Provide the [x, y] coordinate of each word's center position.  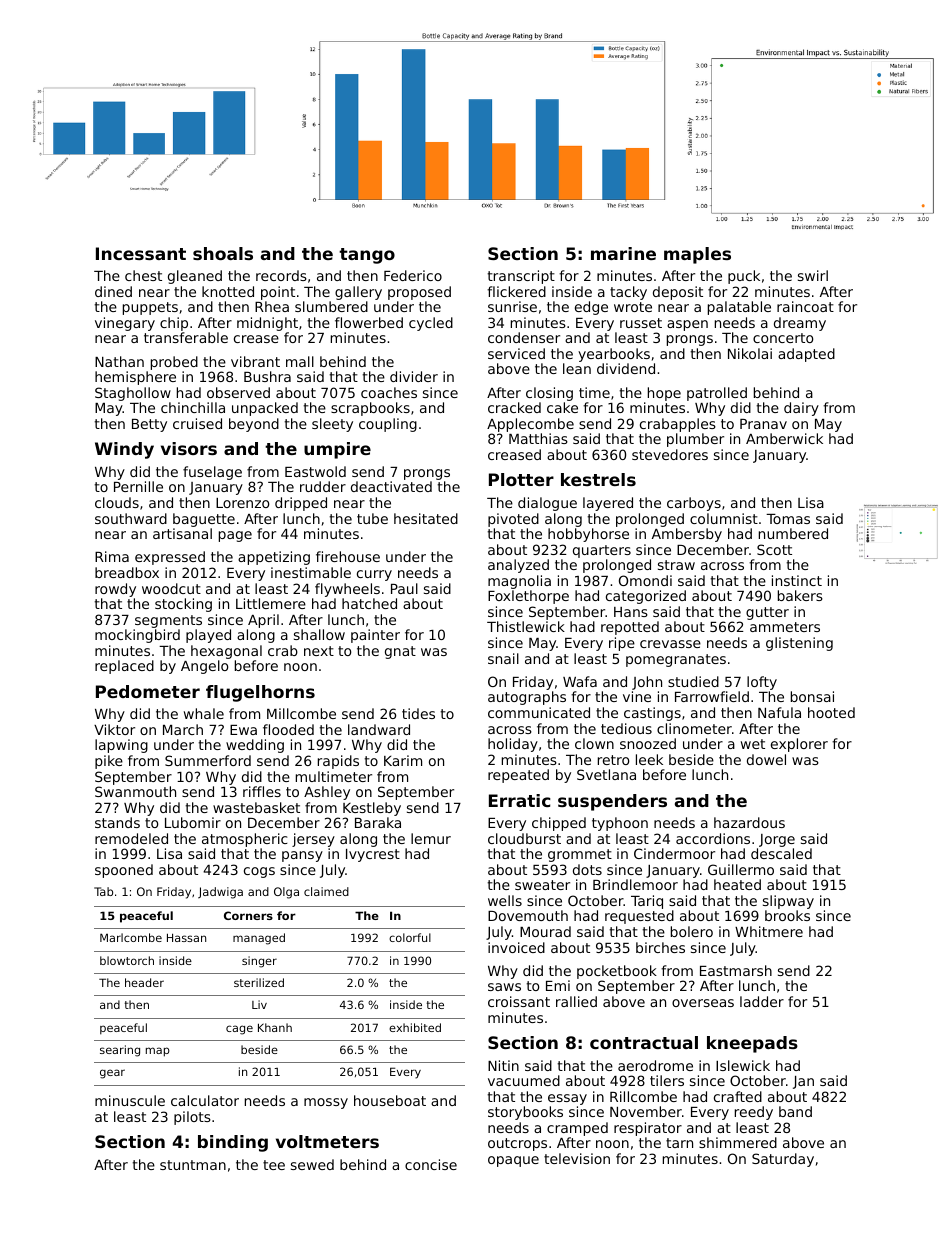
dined [113, 291]
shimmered [738, 1142]
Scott [774, 549]
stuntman [193, 1165]
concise [431, 1164]
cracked [514, 407]
